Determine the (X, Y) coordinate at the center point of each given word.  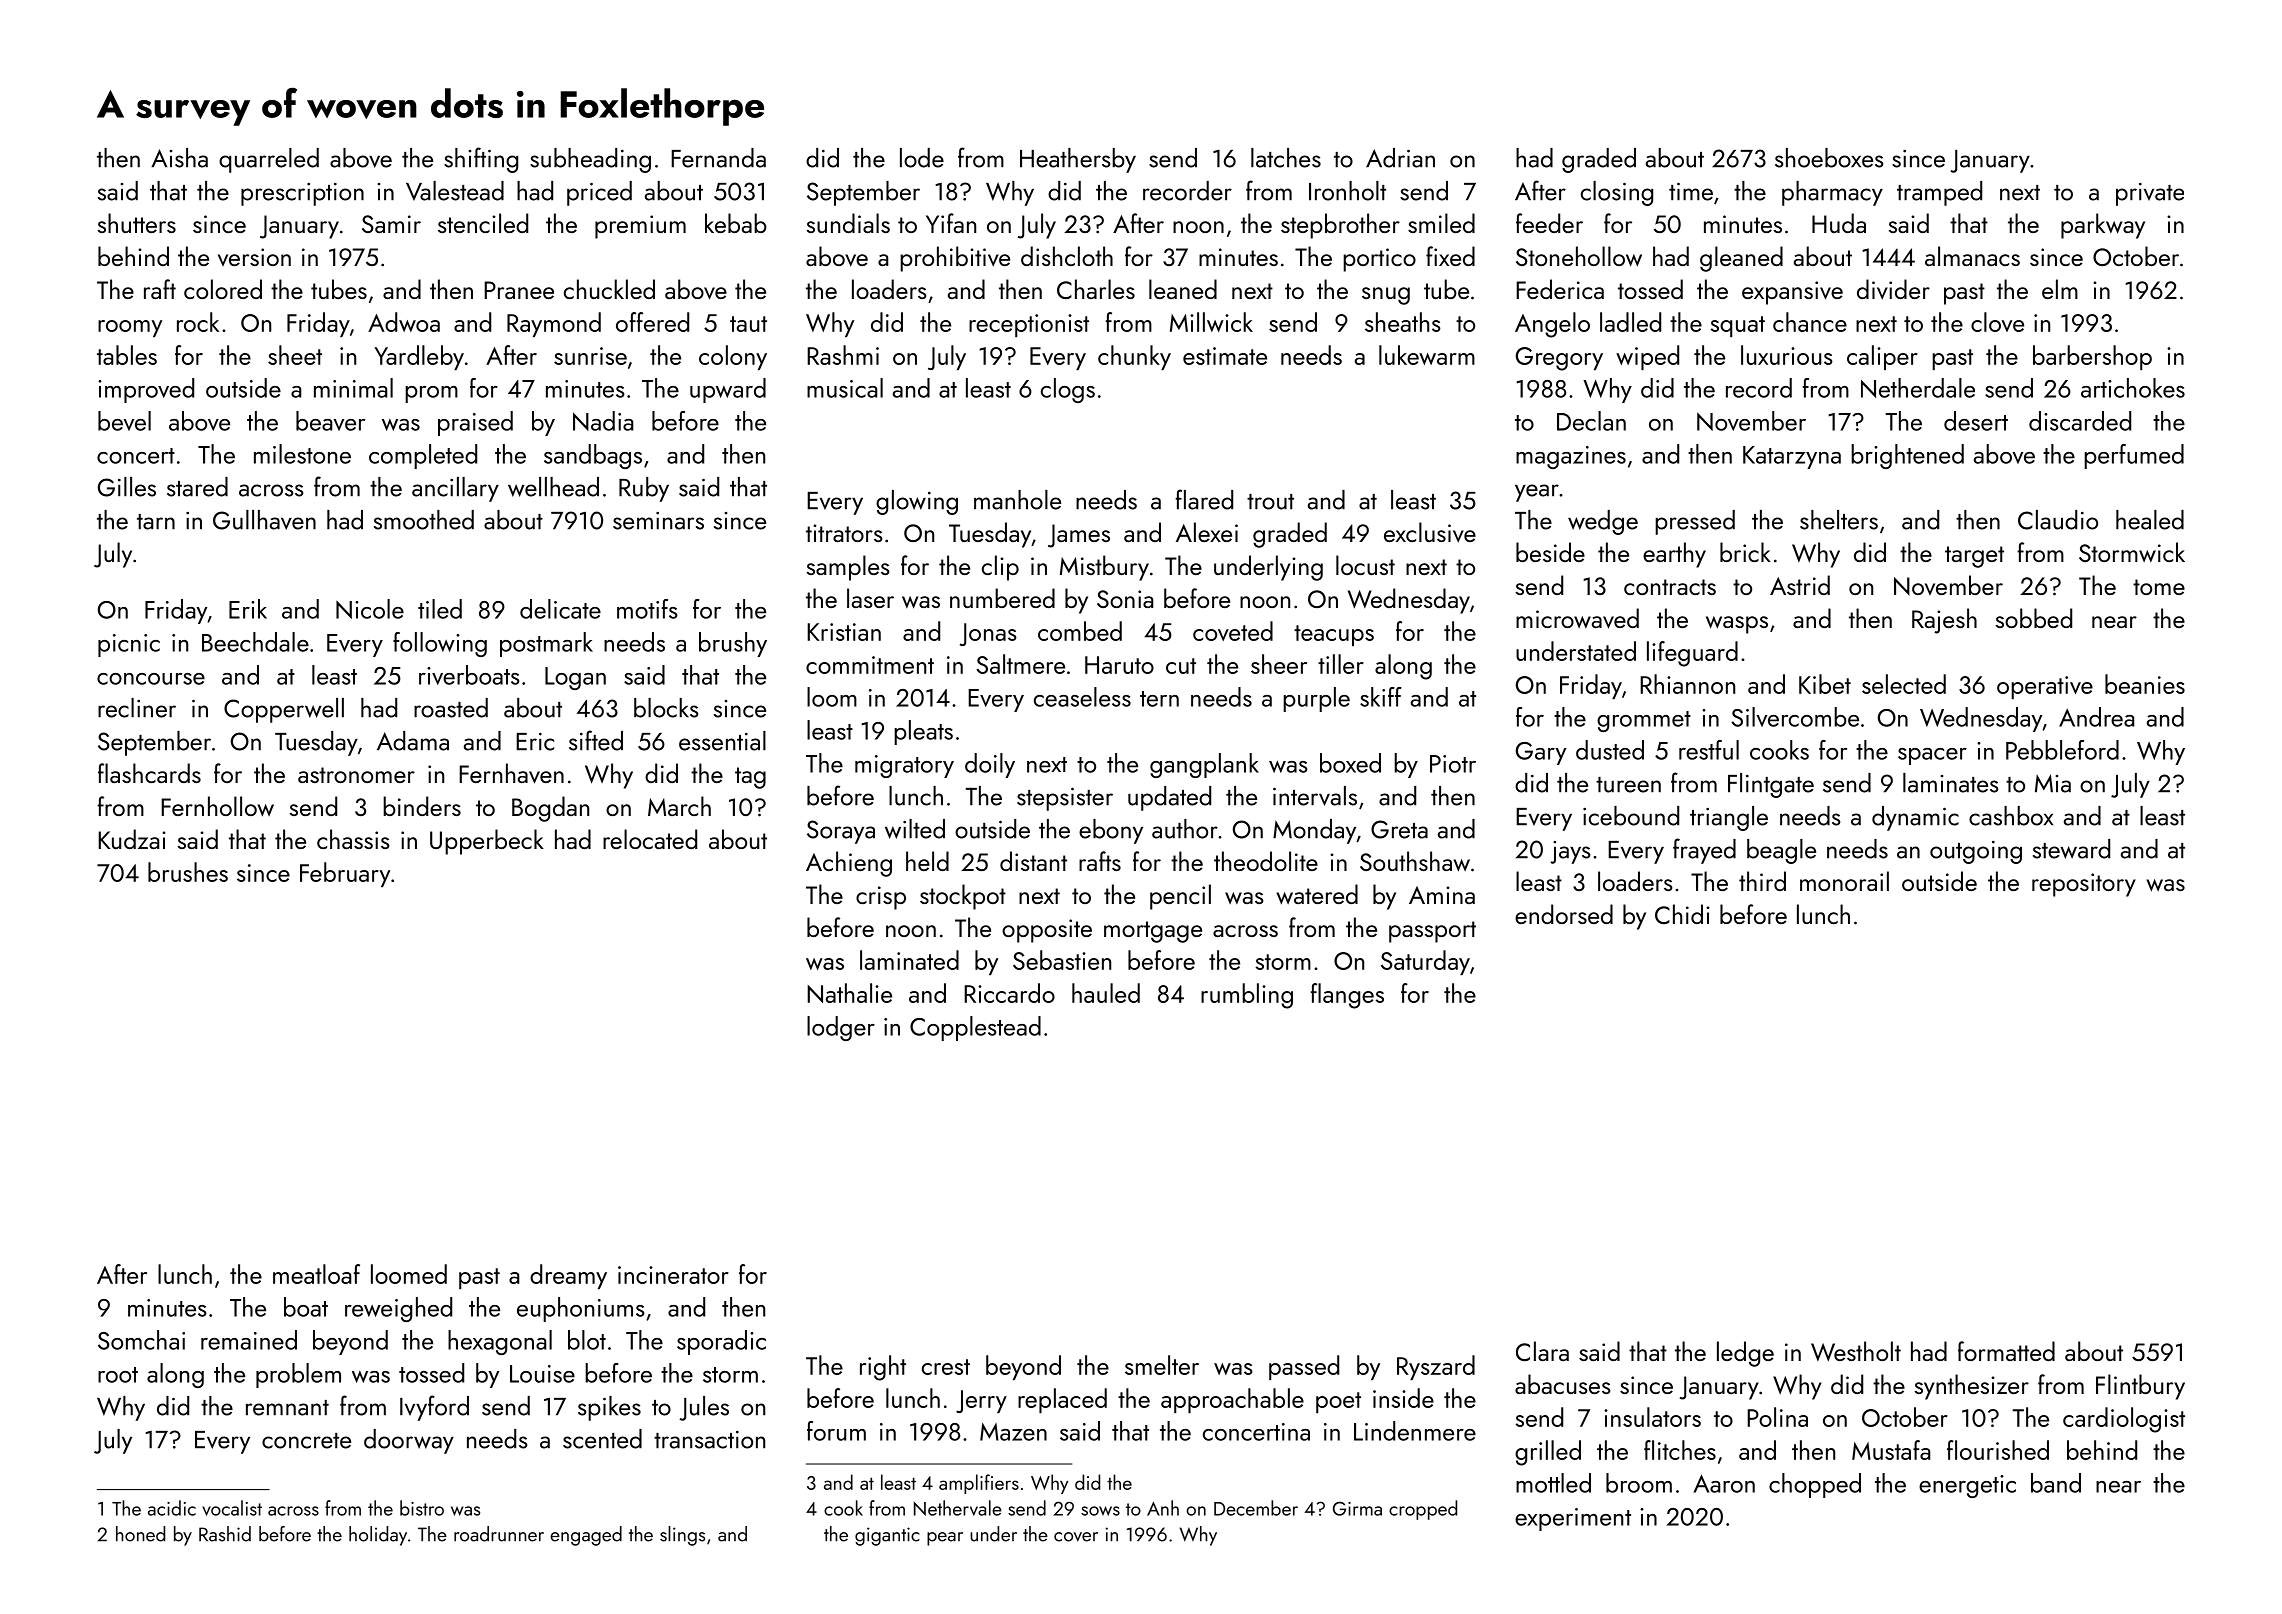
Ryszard (1436, 1367)
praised (475, 423)
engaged (586, 1536)
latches (1286, 158)
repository (2084, 885)
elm (2060, 289)
